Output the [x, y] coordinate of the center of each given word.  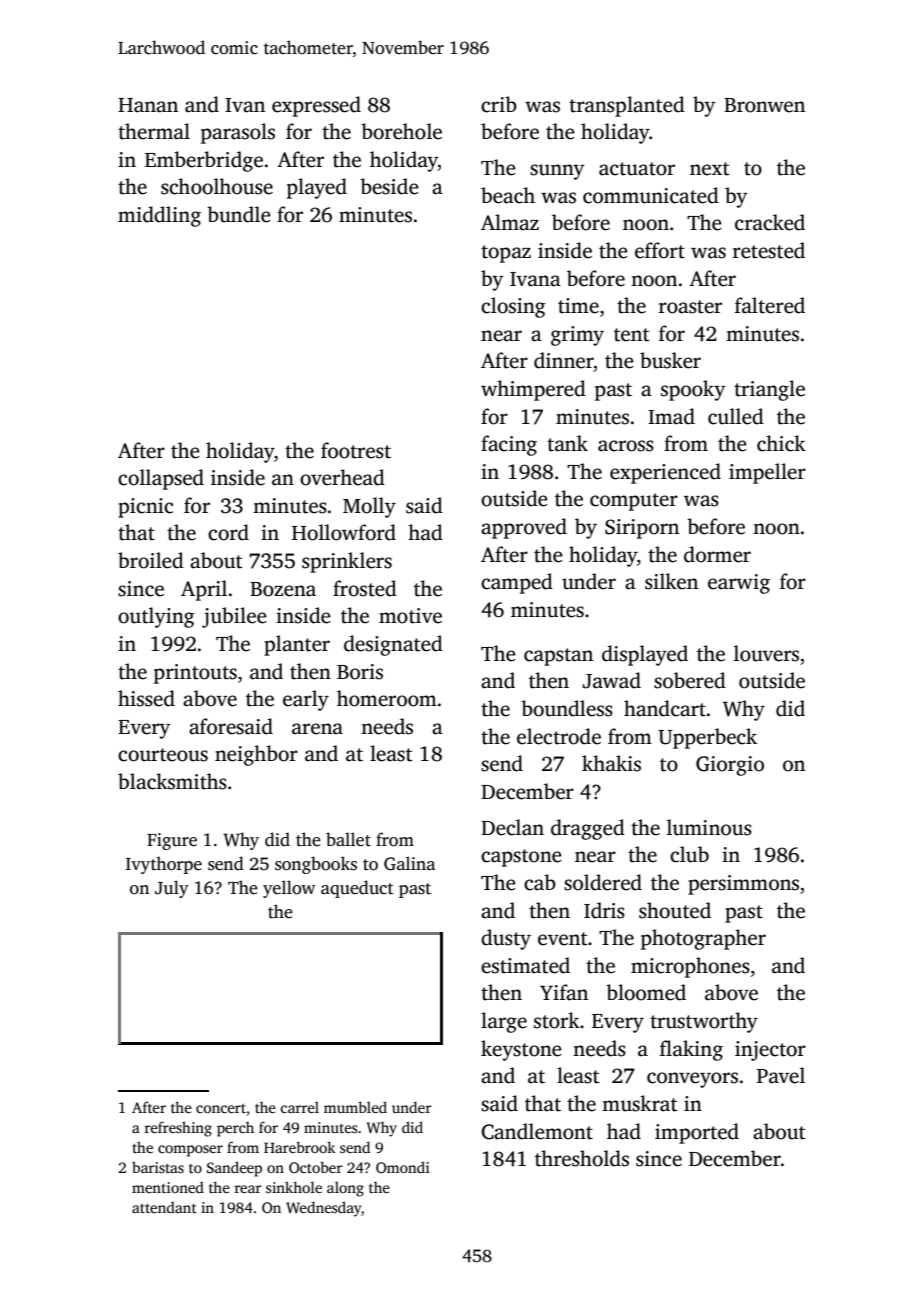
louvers [766, 653]
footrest [356, 450]
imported [697, 1133]
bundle [239, 214]
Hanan [148, 105]
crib [499, 104]
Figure [172, 841]
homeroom [387, 698]
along [345, 1189]
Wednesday [323, 1209]
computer [634, 502]
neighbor [256, 755]
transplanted [627, 106]
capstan [558, 657]
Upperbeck [707, 738]
